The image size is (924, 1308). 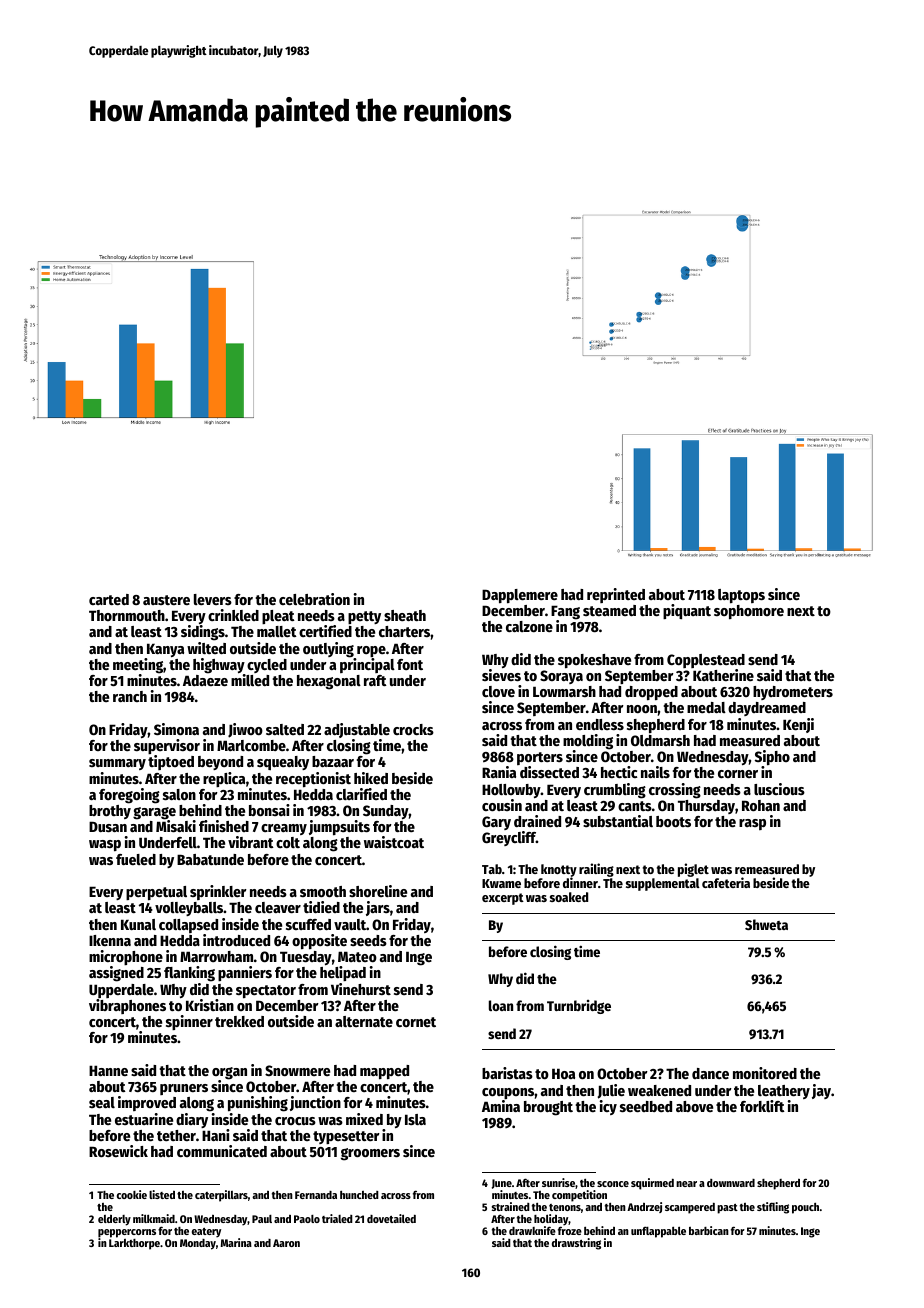 I want to click on Thornmouth, so click(x=127, y=615).
